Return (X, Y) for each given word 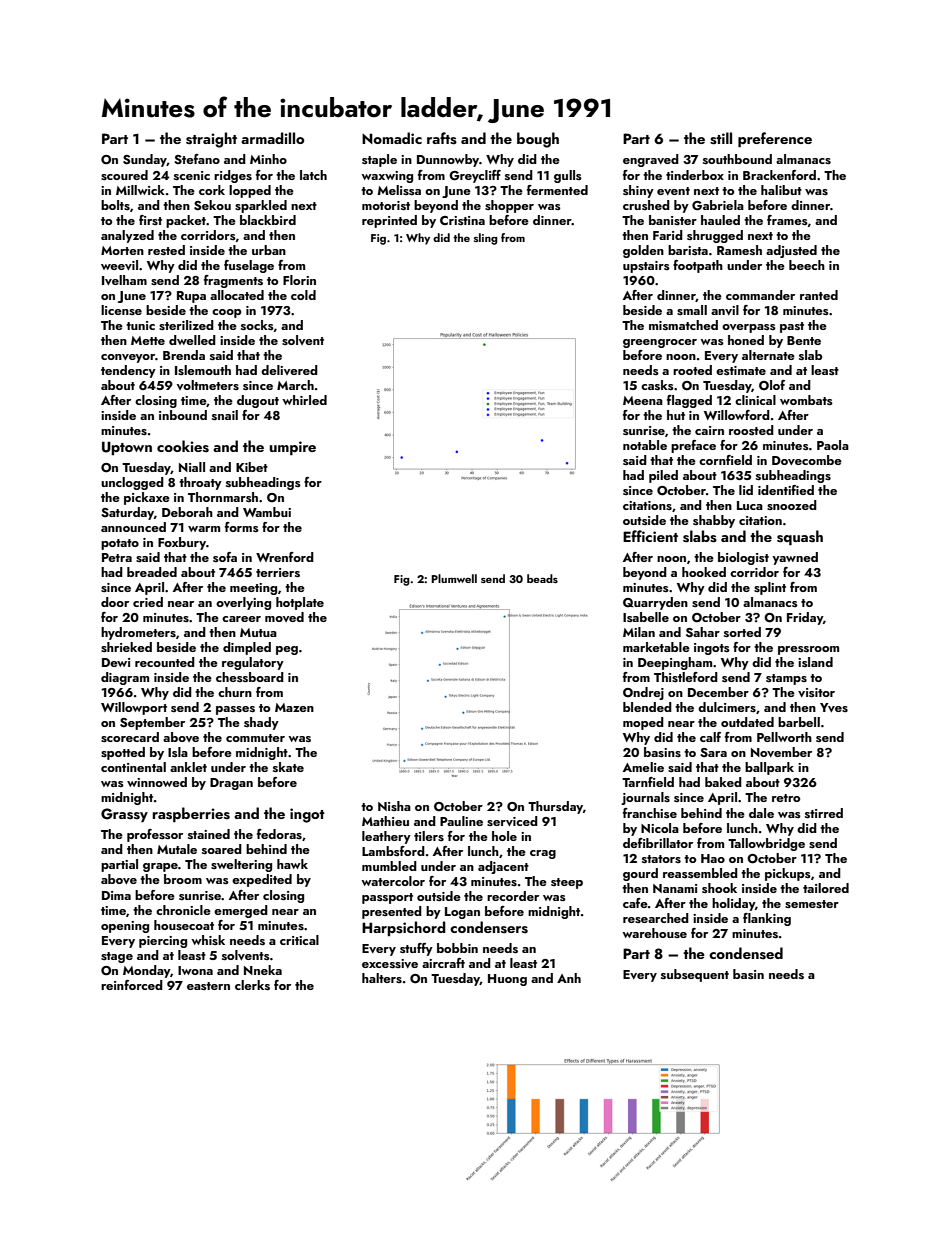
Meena (643, 400)
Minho (268, 159)
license (121, 310)
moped (643, 723)
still (721, 138)
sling (486, 239)
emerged (241, 911)
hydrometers (138, 633)
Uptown (127, 448)
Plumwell (454, 578)
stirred (824, 813)
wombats (806, 400)
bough (538, 140)
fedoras (279, 834)
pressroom (808, 650)
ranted (819, 295)
